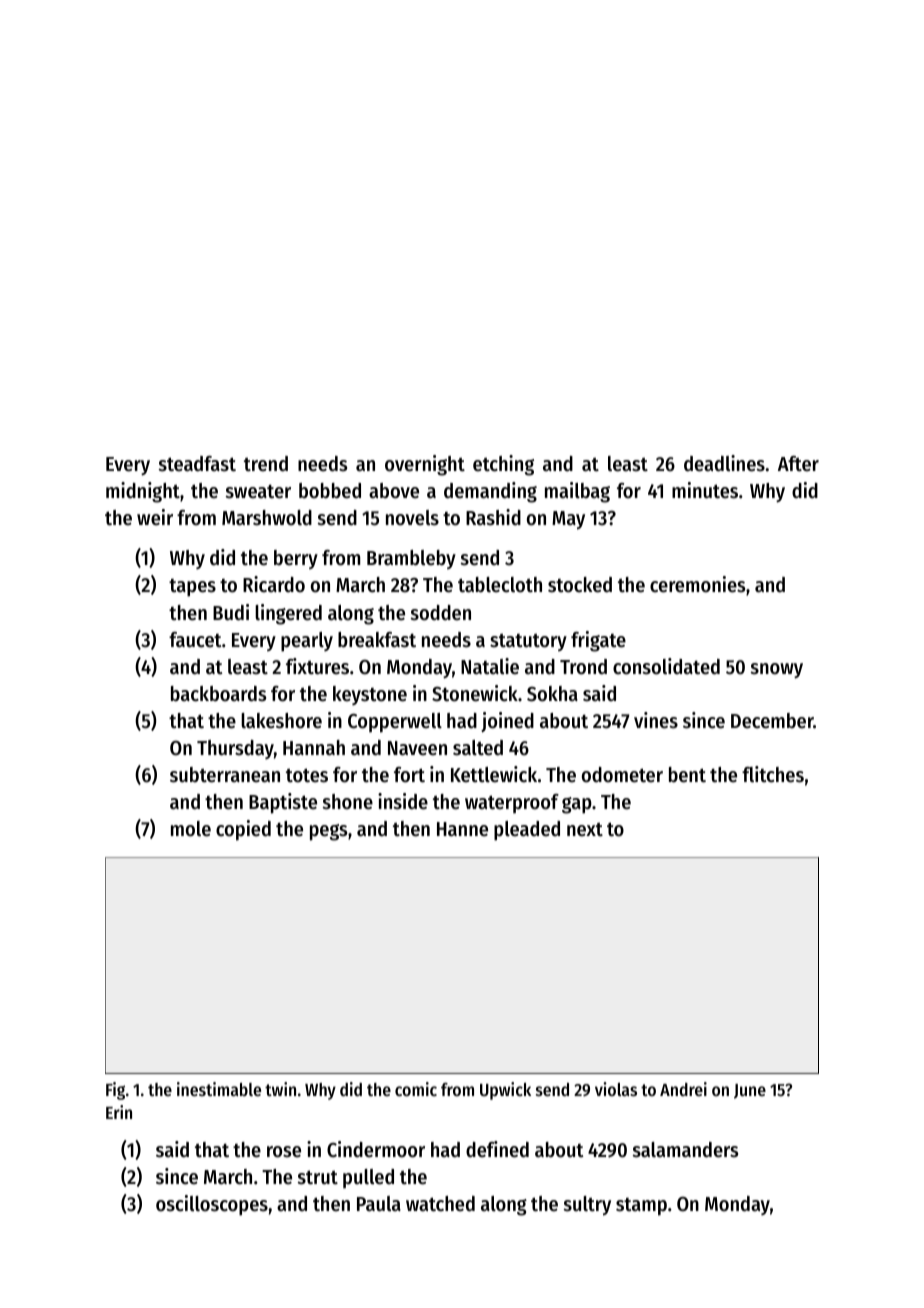 Image resolution: width=924 pixels, height=1308 pixels. What do you see at coordinates (440, 1204) in the screenshot?
I see `watched` at bounding box center [440, 1204].
